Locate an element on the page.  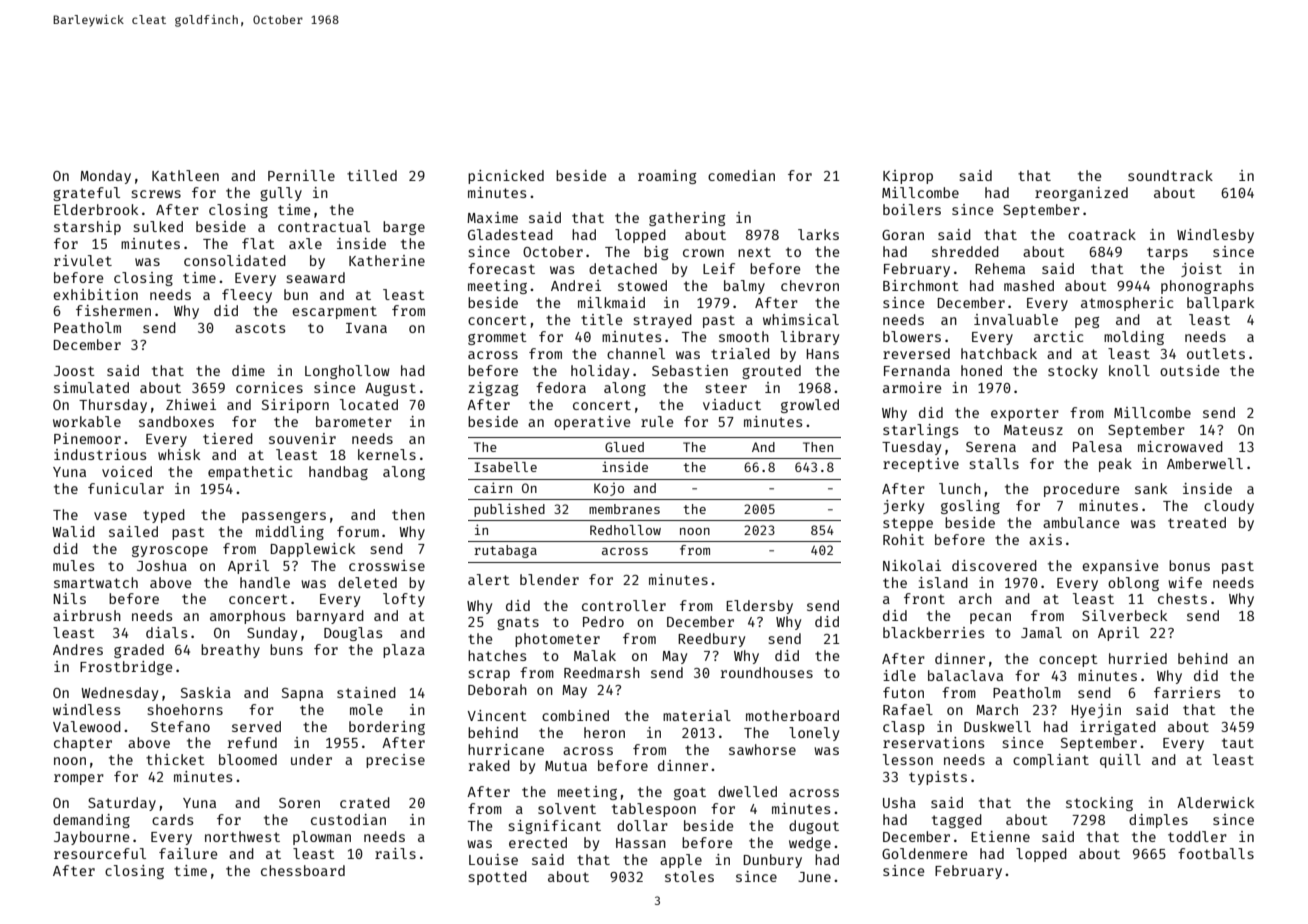
controller is located at coordinates (624, 605).
